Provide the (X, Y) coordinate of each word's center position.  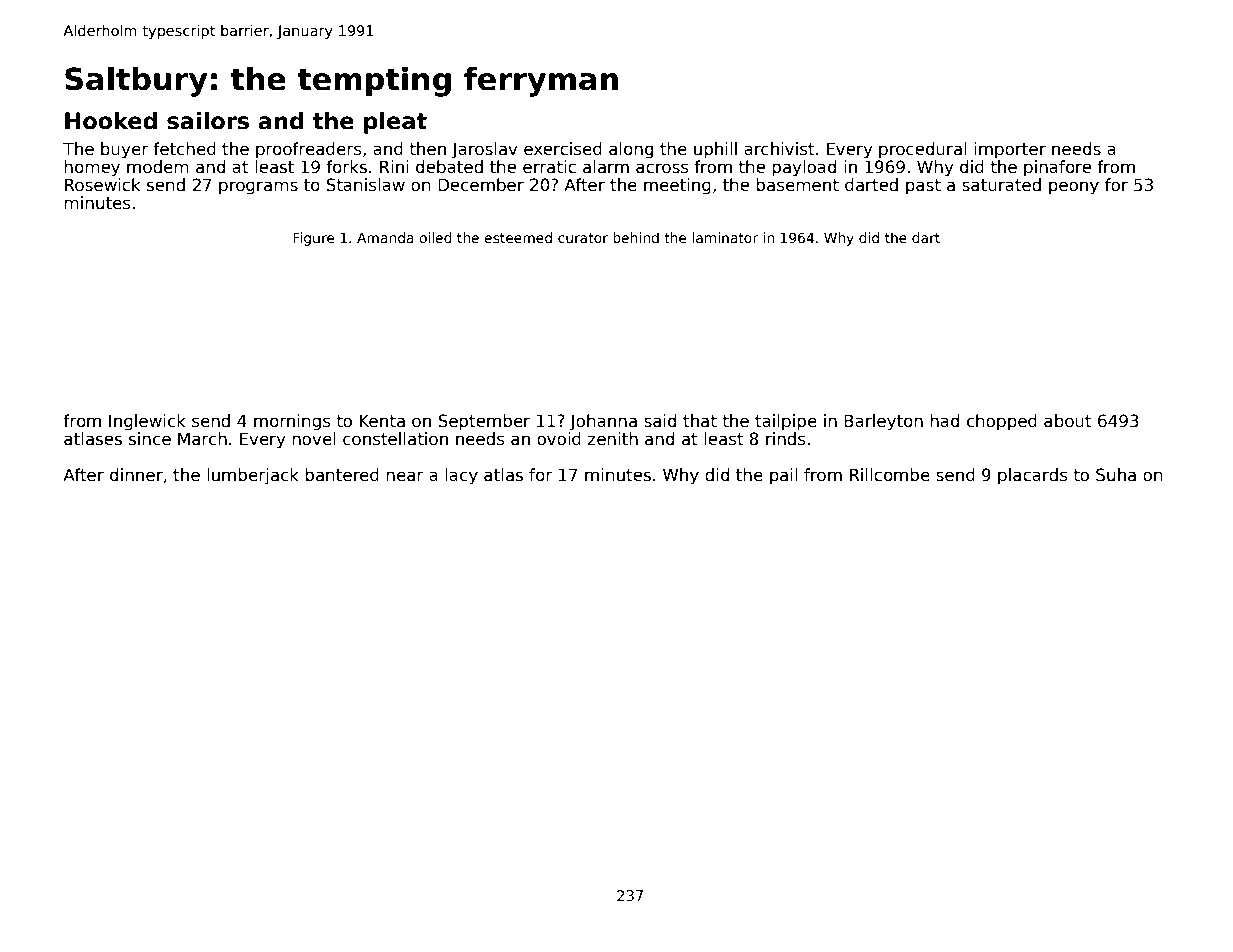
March (202, 439)
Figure (313, 239)
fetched (184, 149)
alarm (606, 167)
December (481, 185)
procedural (923, 150)
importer (1010, 150)
